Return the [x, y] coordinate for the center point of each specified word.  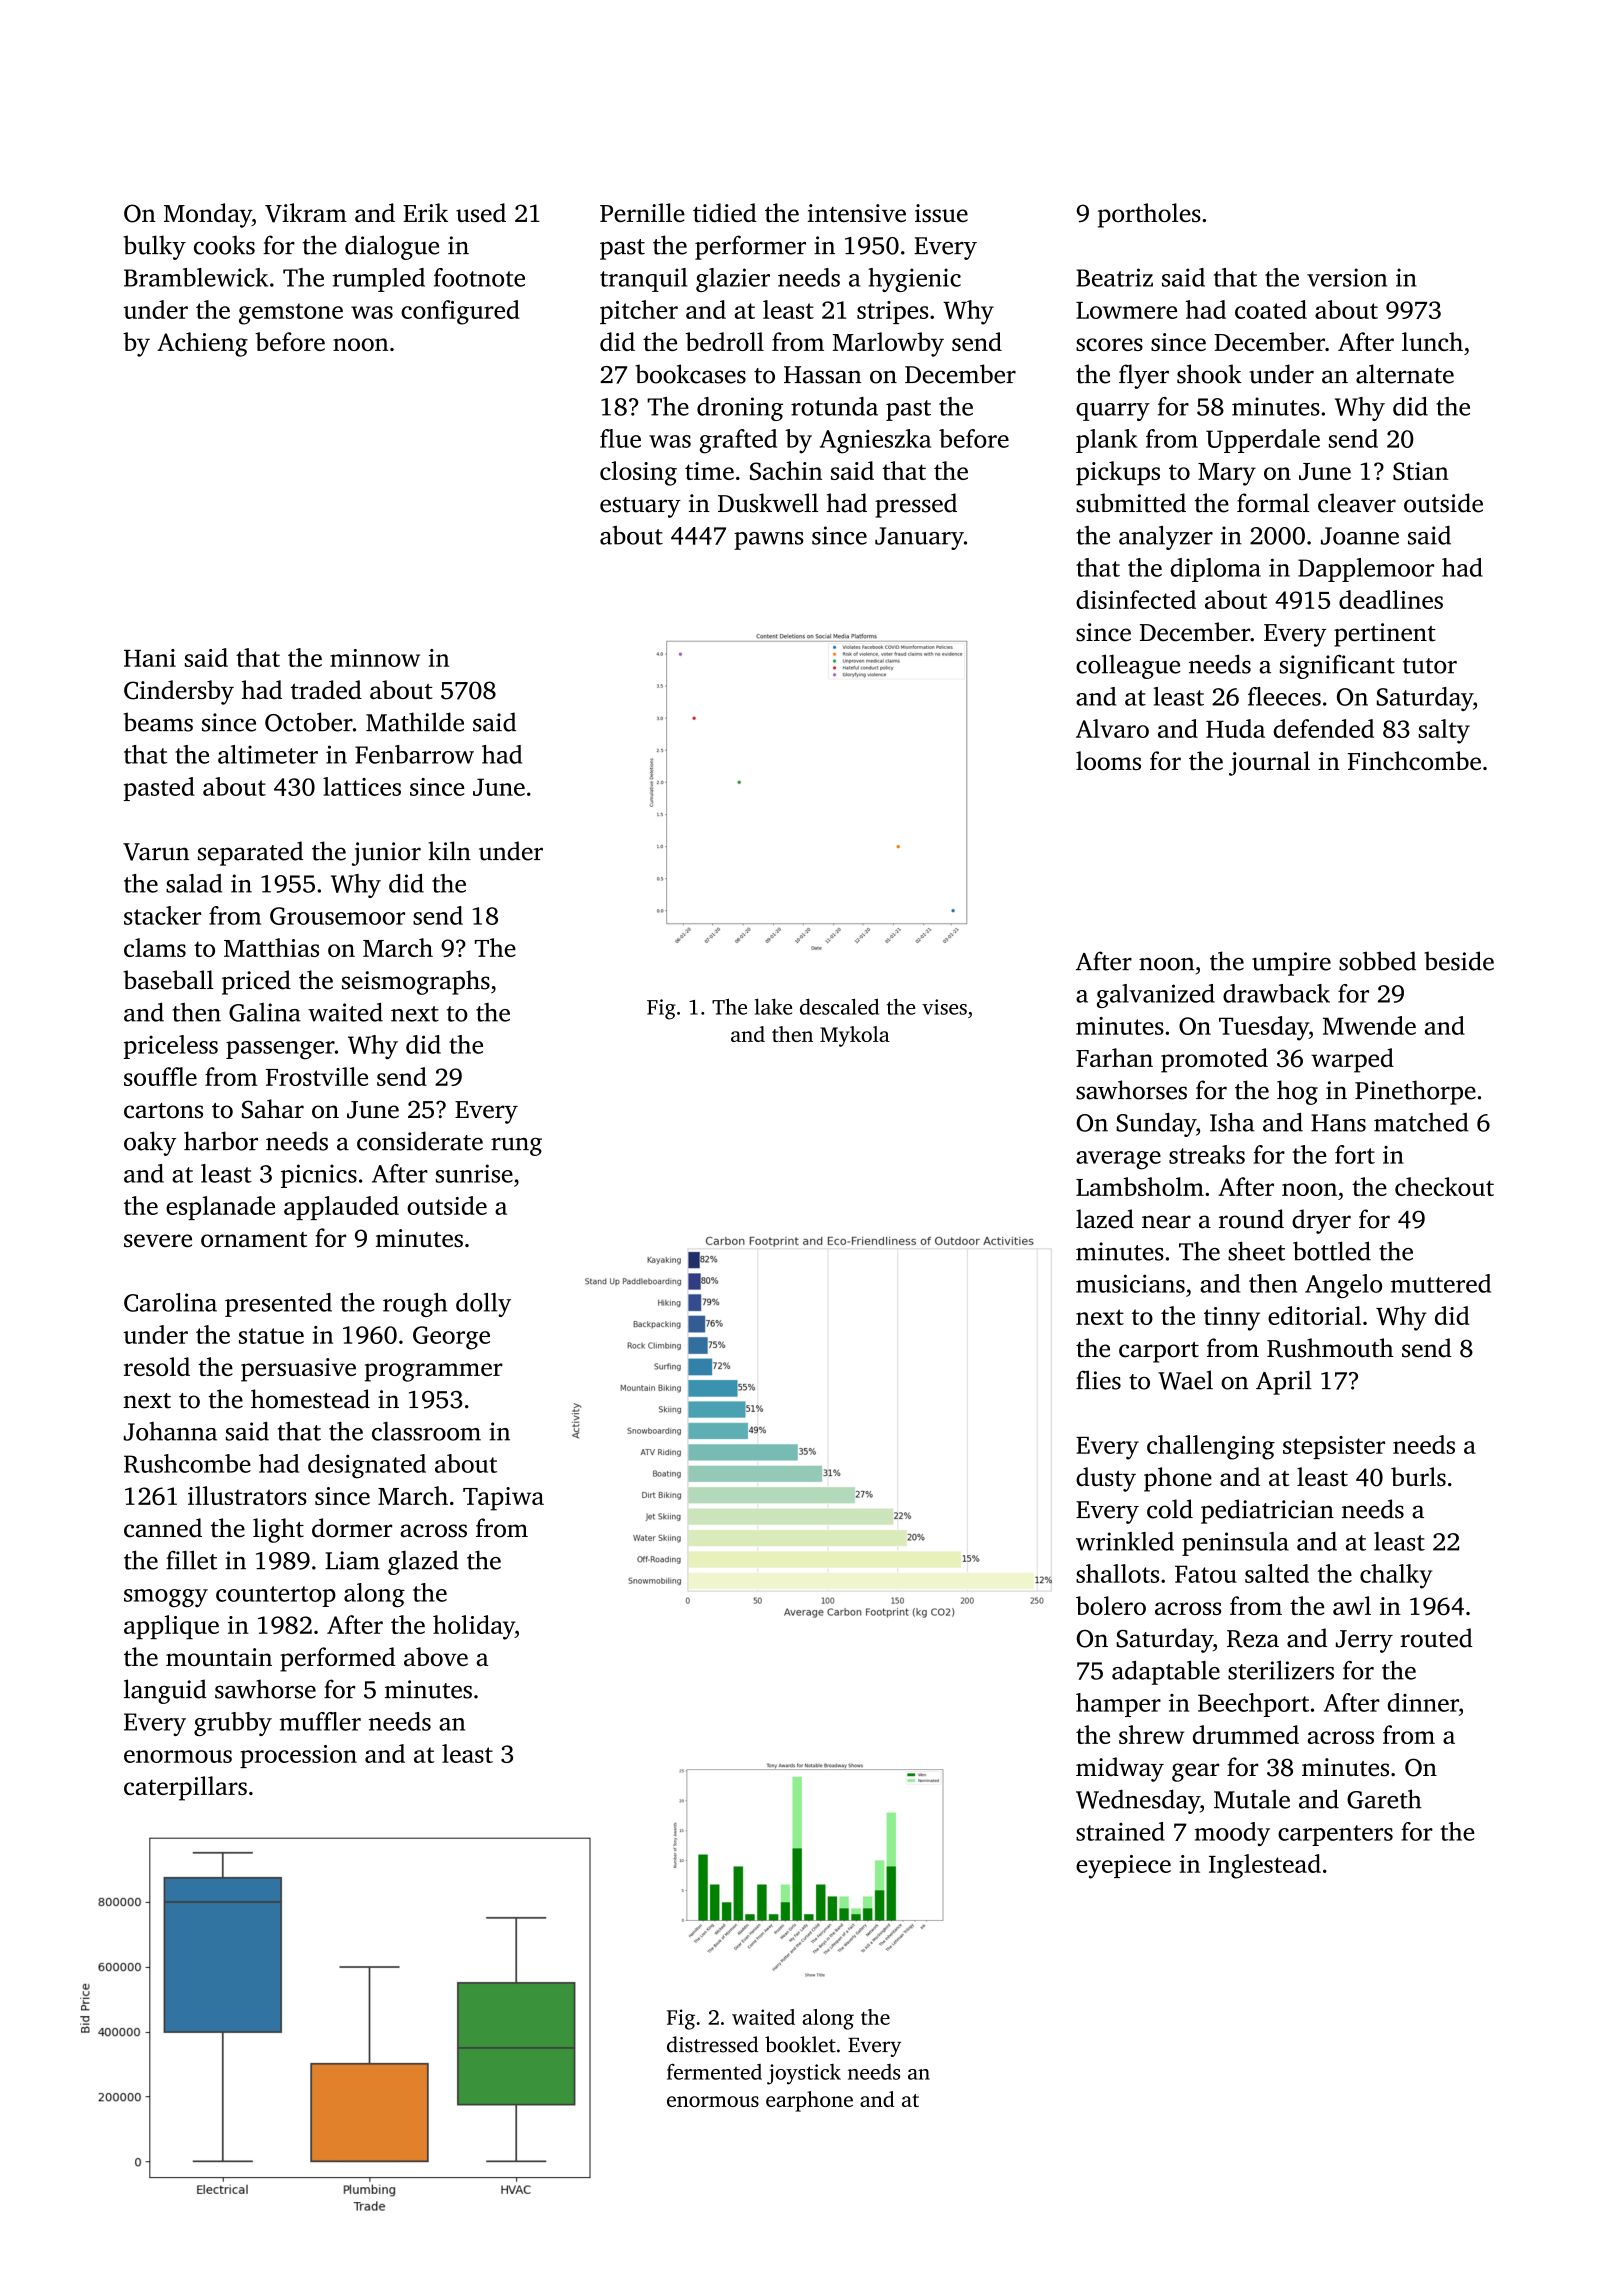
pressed [916, 505]
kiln [449, 850]
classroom [426, 1431]
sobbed [1377, 961]
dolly [483, 1305]
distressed [712, 2044]
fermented [714, 2072]
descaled [839, 1006]
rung [516, 1147]
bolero [1111, 1605]
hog [1297, 1092]
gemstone [291, 314]
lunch [1432, 341]
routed [1436, 1638]
